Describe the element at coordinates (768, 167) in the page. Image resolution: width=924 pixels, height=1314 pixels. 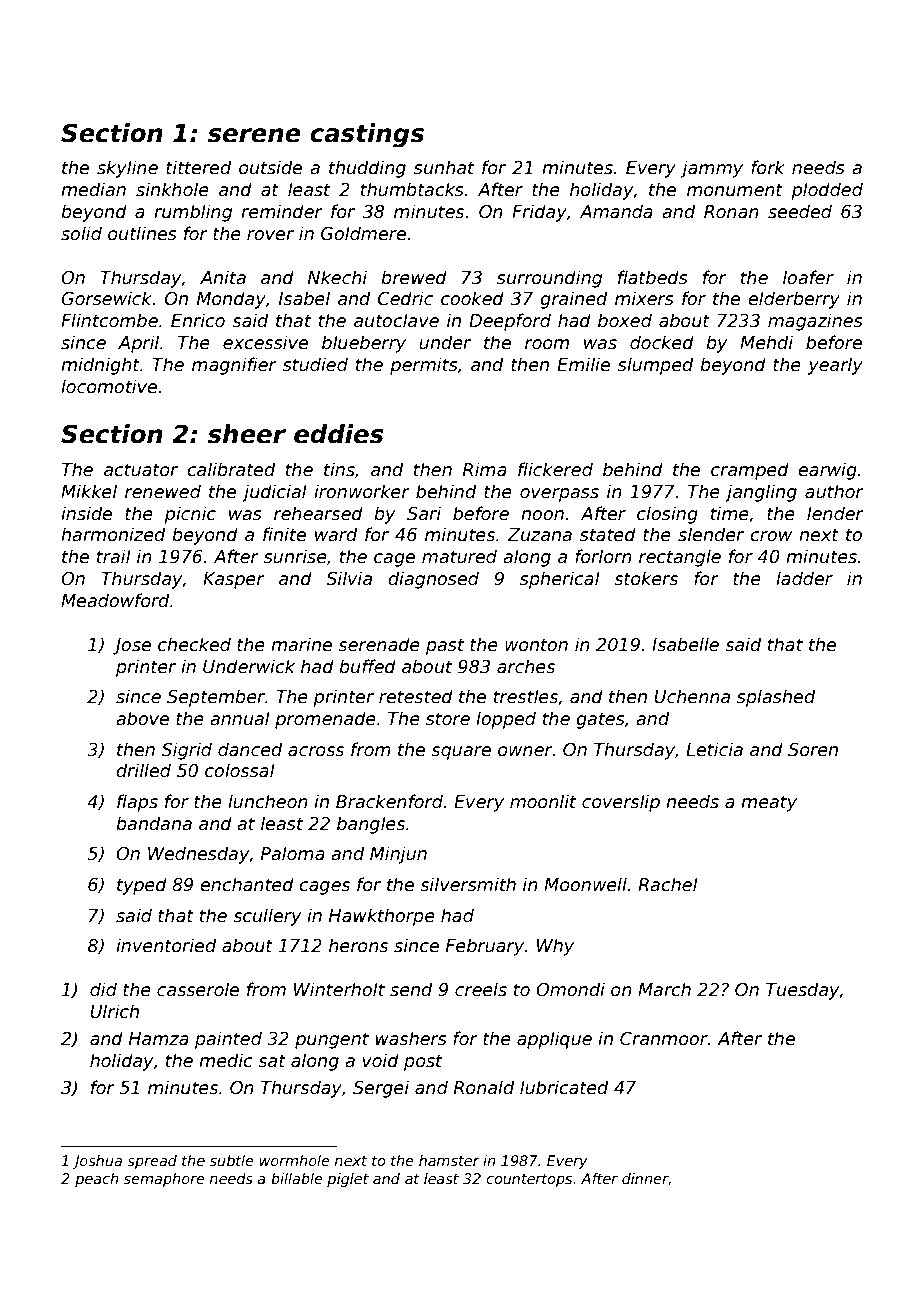
I see `fork` at that location.
